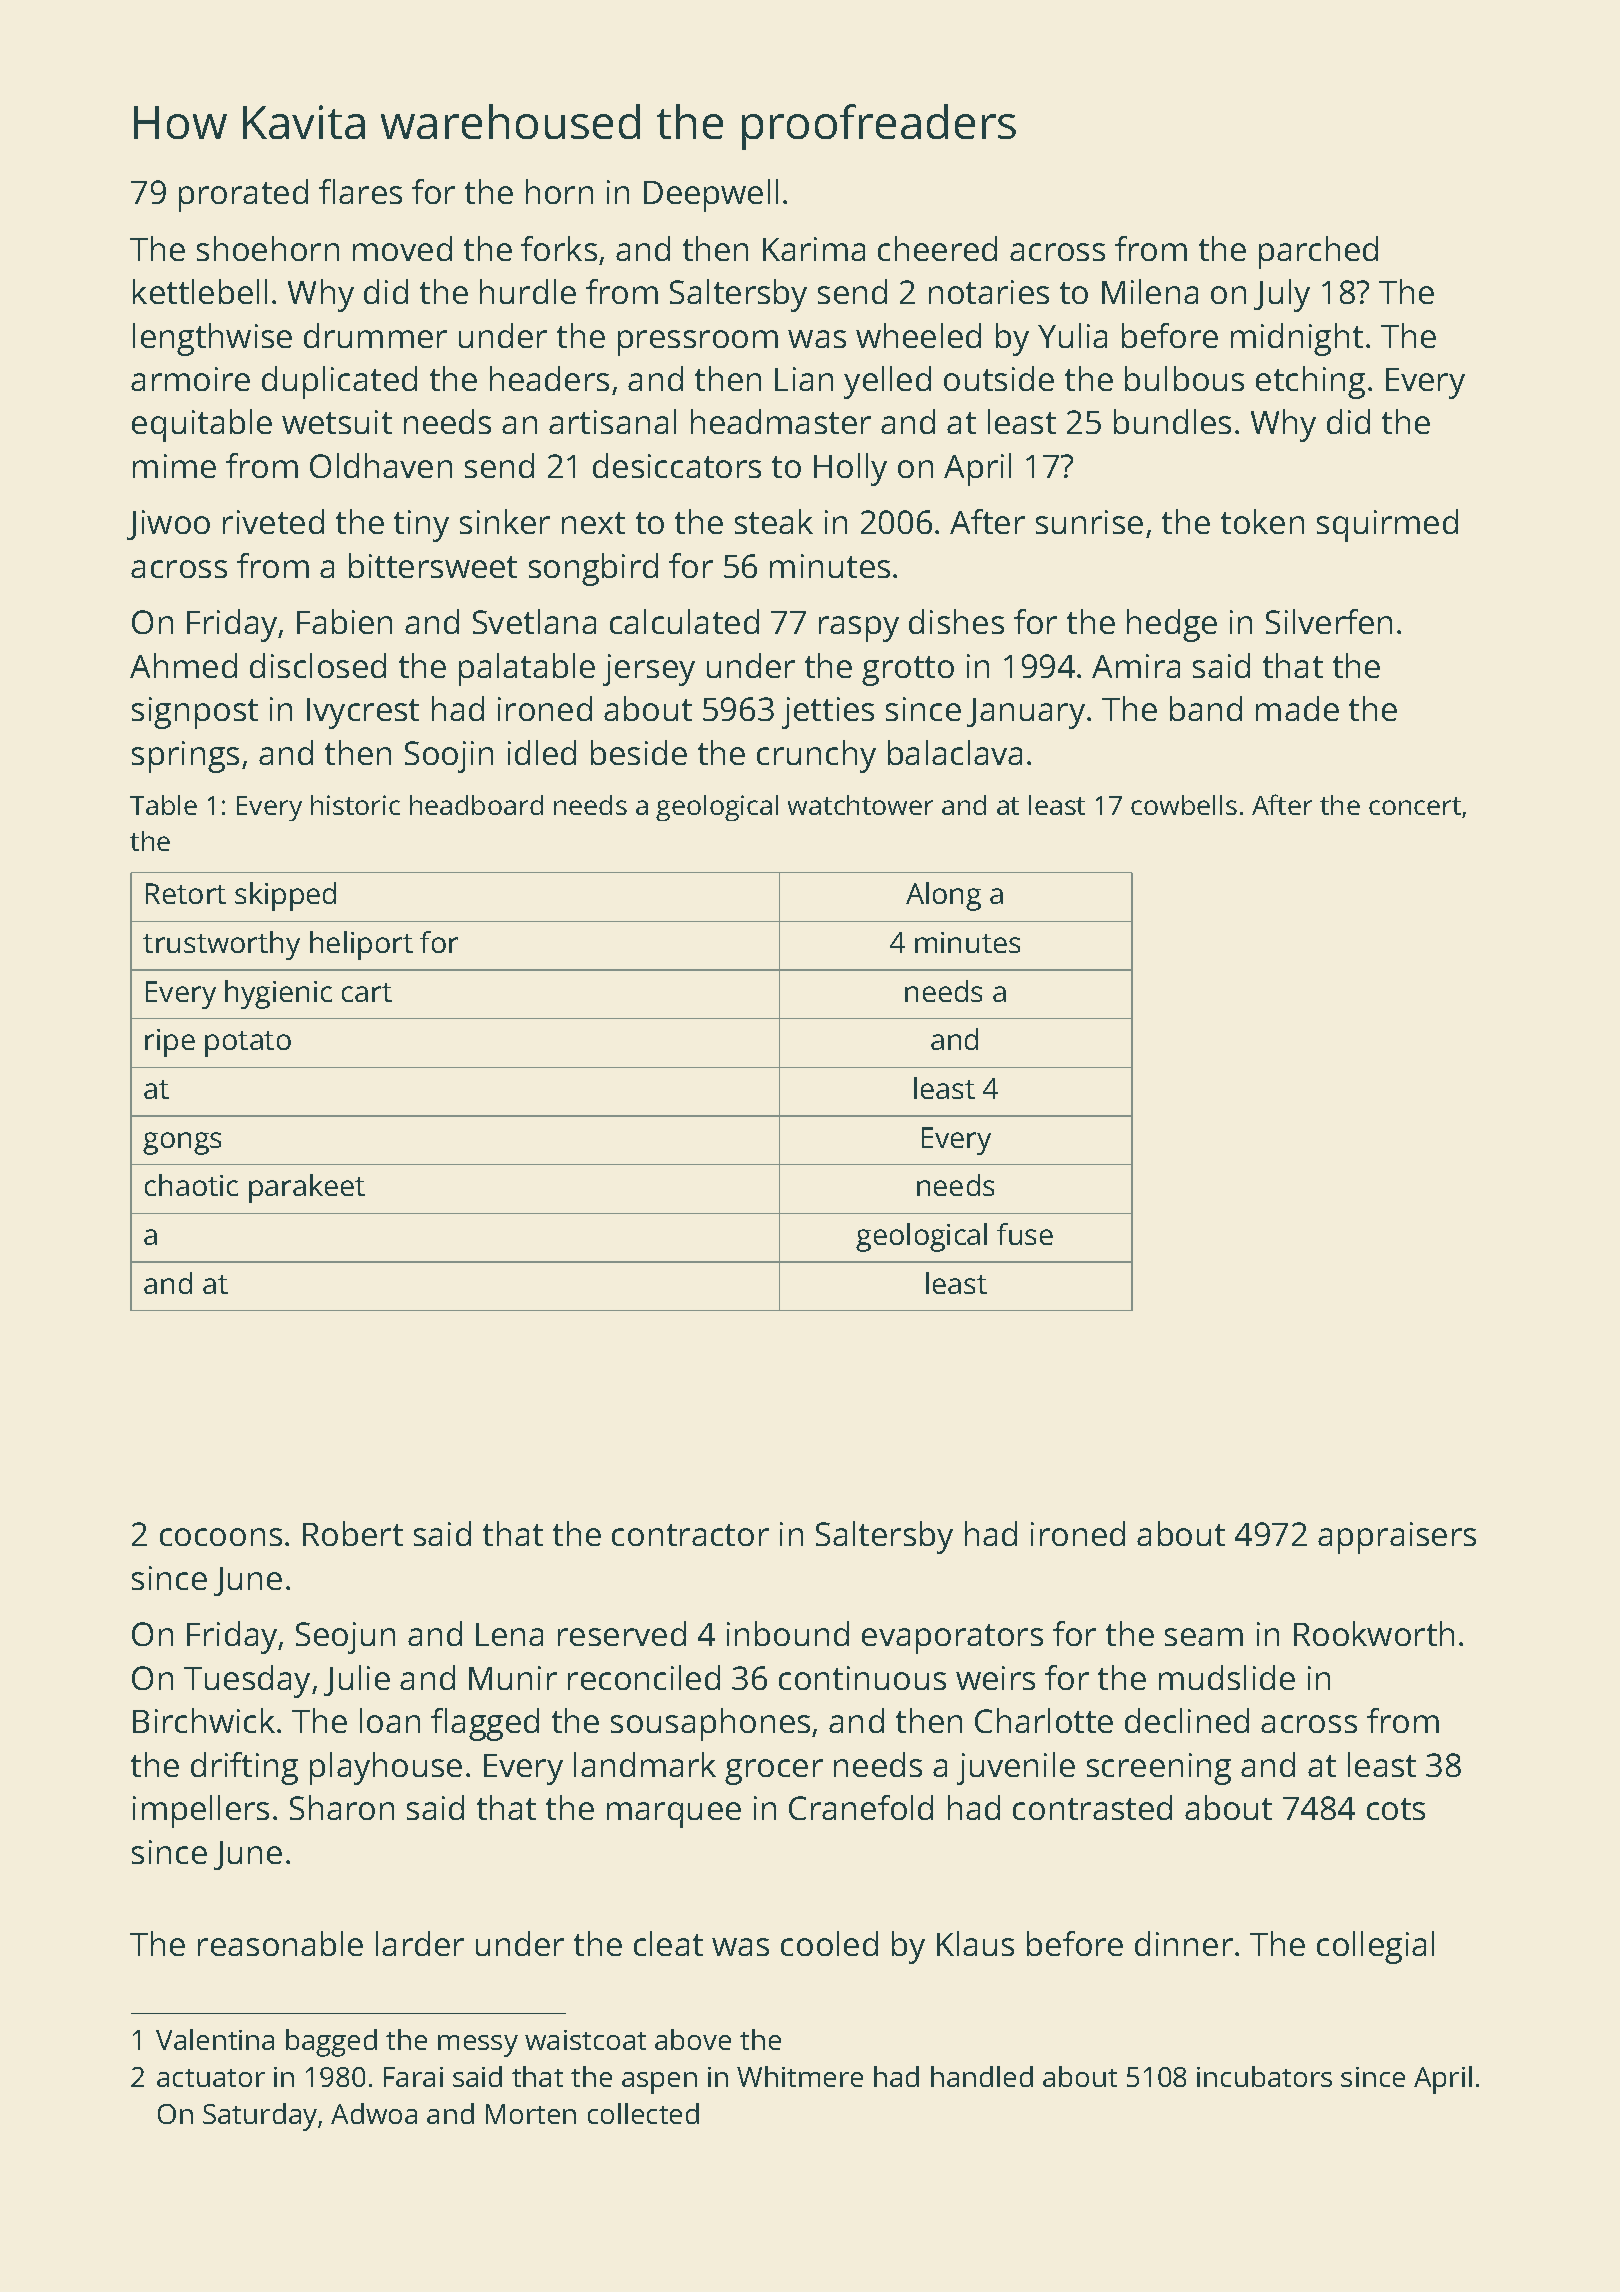  What do you see at coordinates (937, 248) in the image?
I see `cheered` at bounding box center [937, 248].
